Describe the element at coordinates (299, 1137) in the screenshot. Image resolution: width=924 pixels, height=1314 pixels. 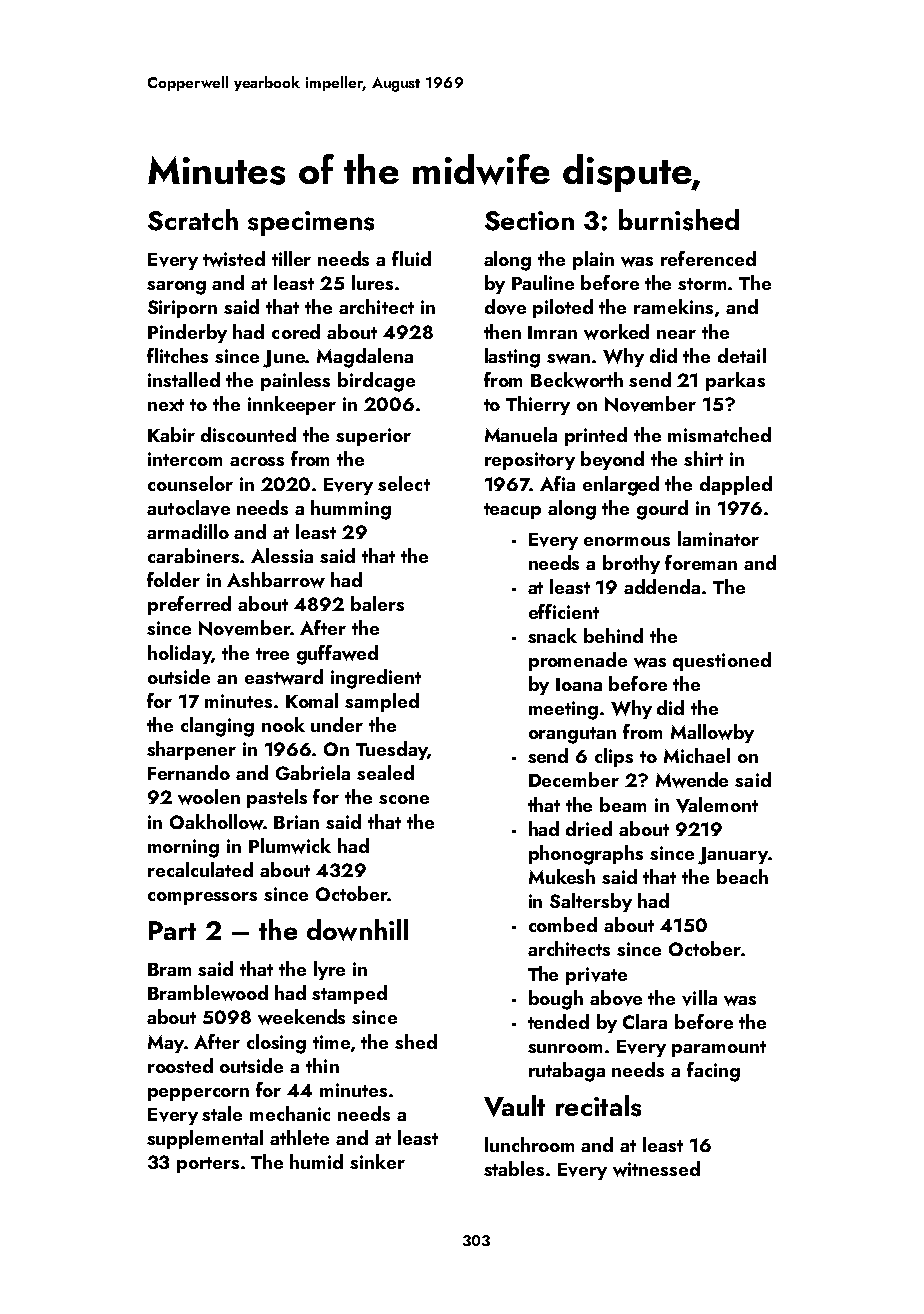
I see `athlete` at that location.
